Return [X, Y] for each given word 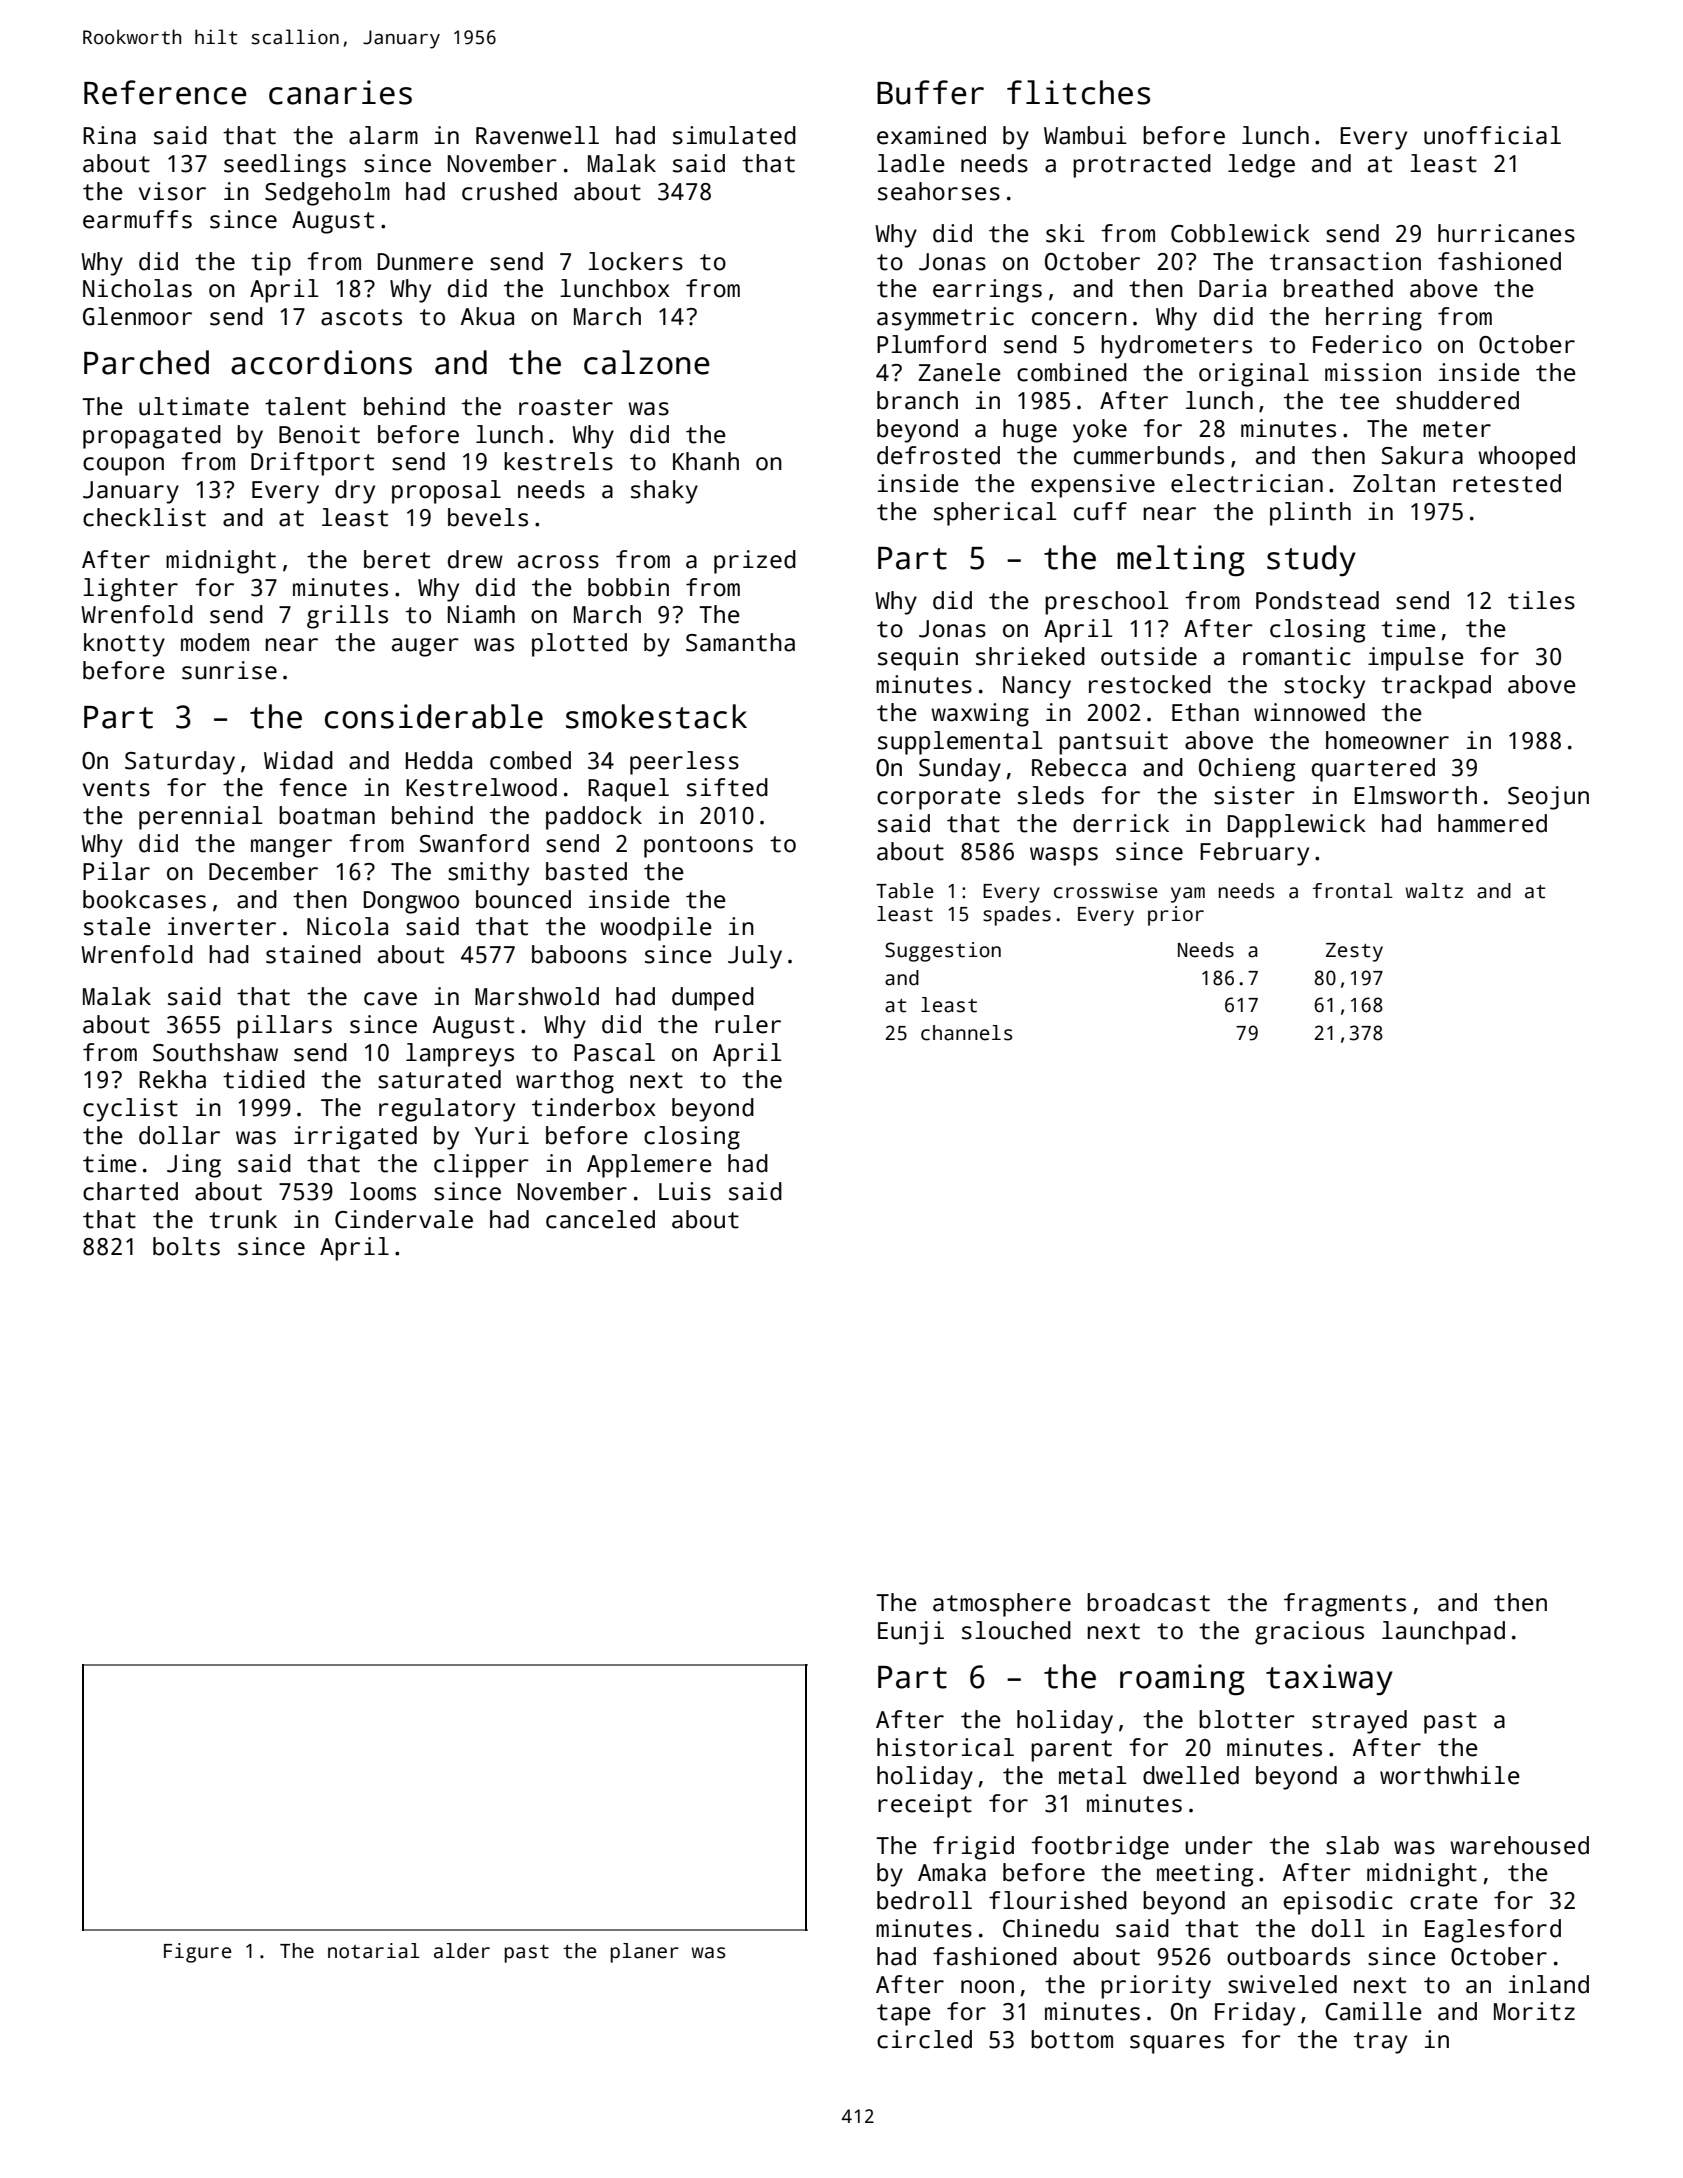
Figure [198, 1953]
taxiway [1329, 1679]
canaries [340, 92]
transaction [1345, 261]
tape [904, 2015]
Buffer [930, 92]
